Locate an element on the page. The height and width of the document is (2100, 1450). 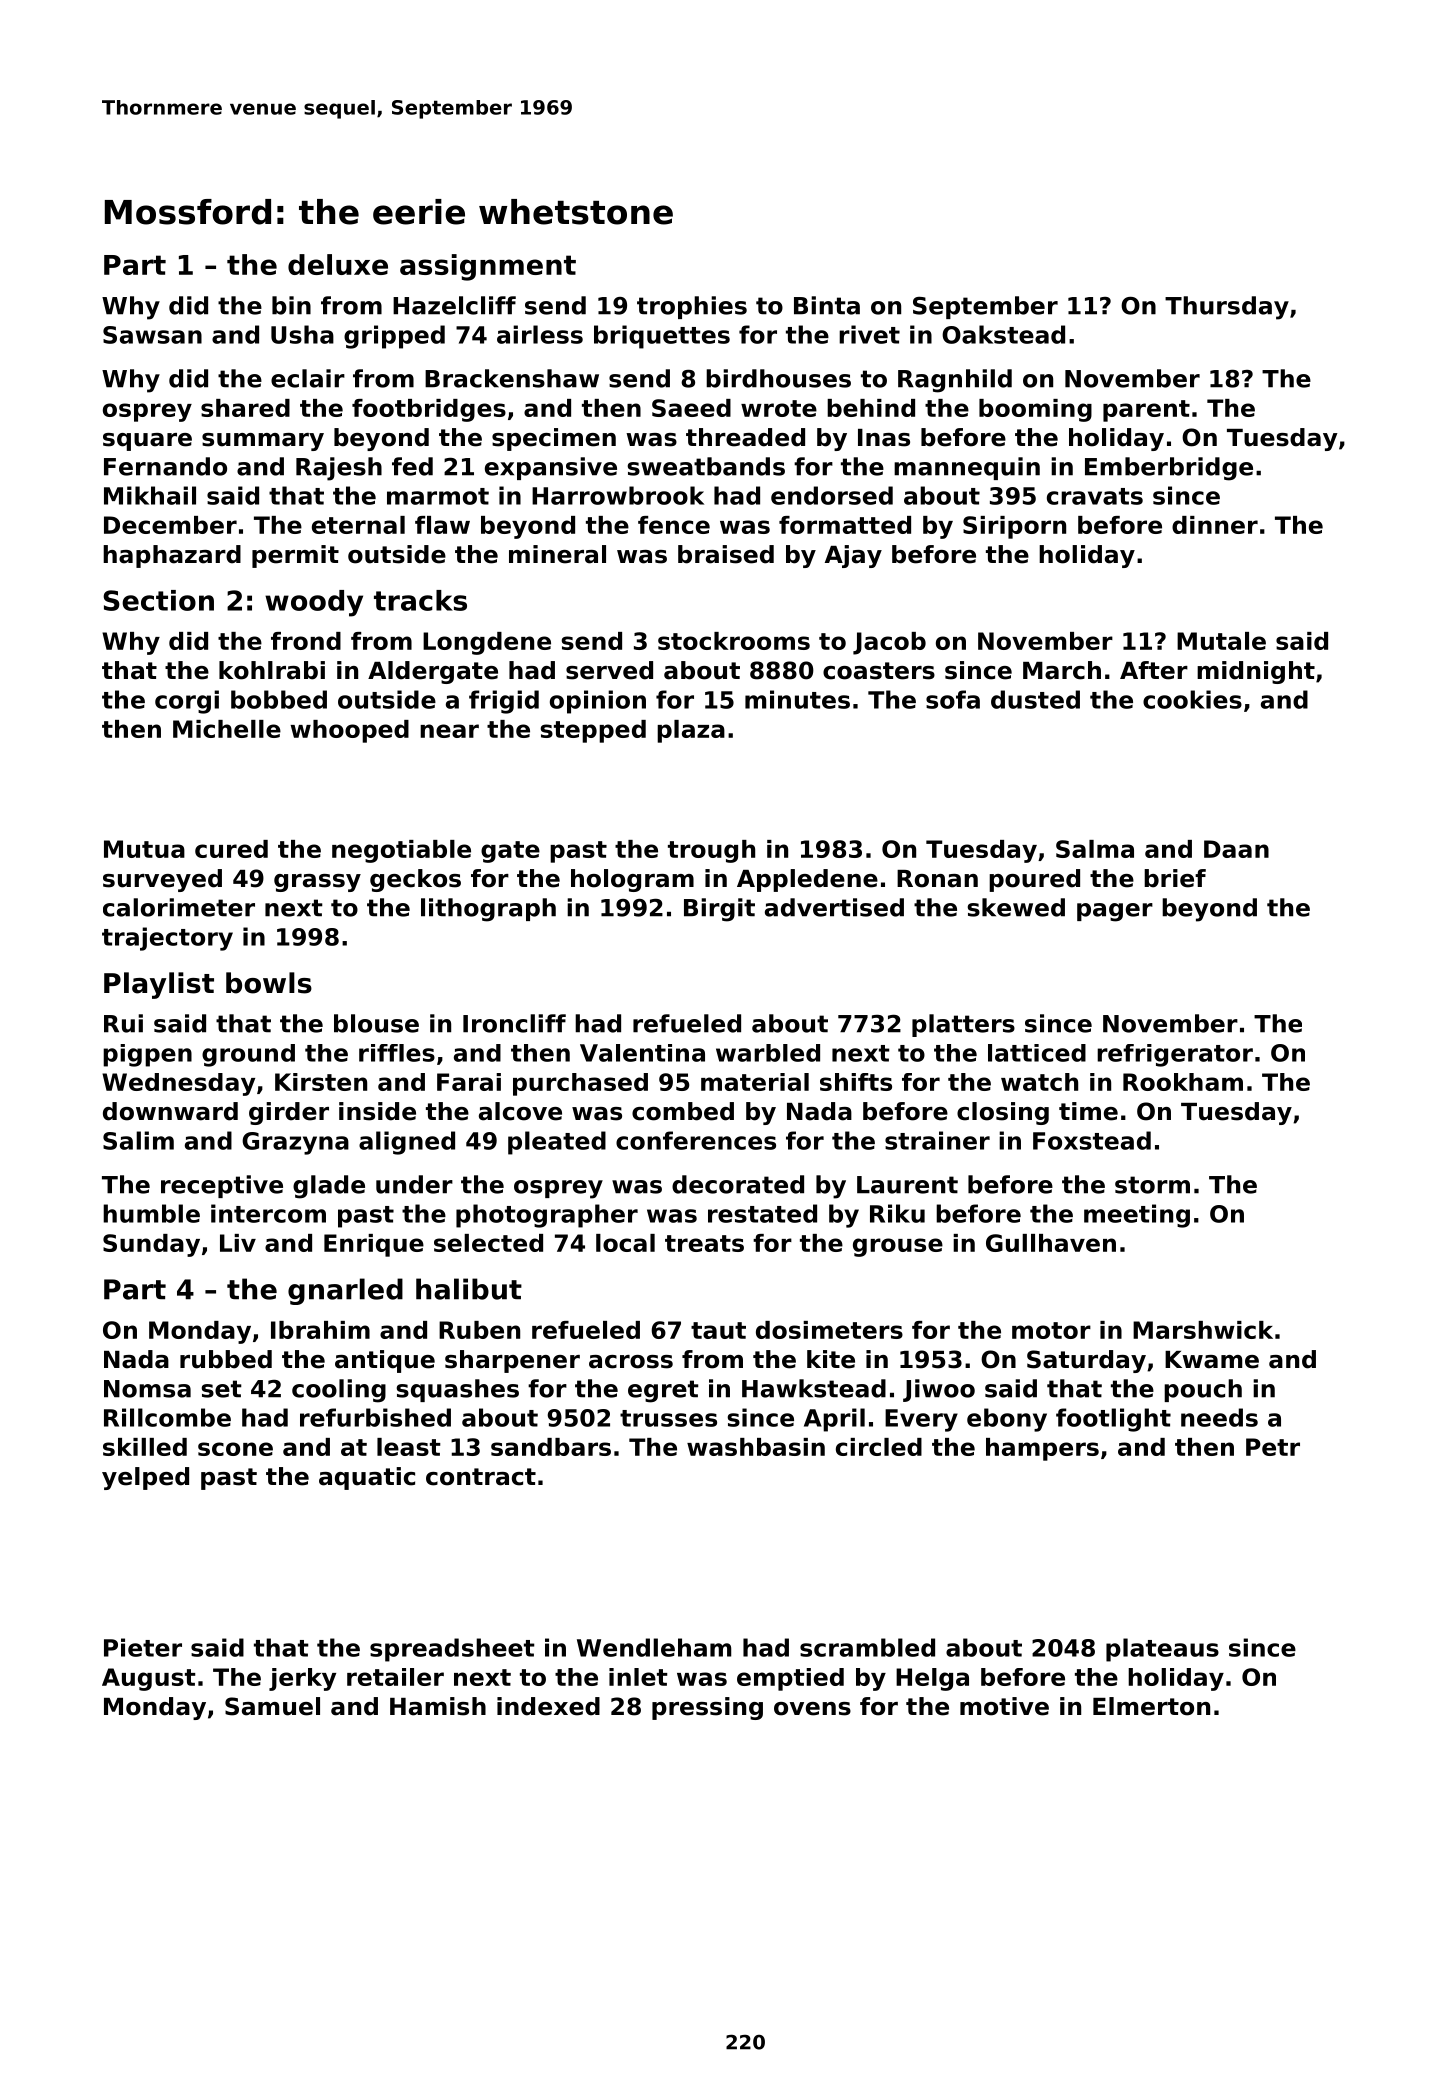
Binta is located at coordinates (827, 305).
